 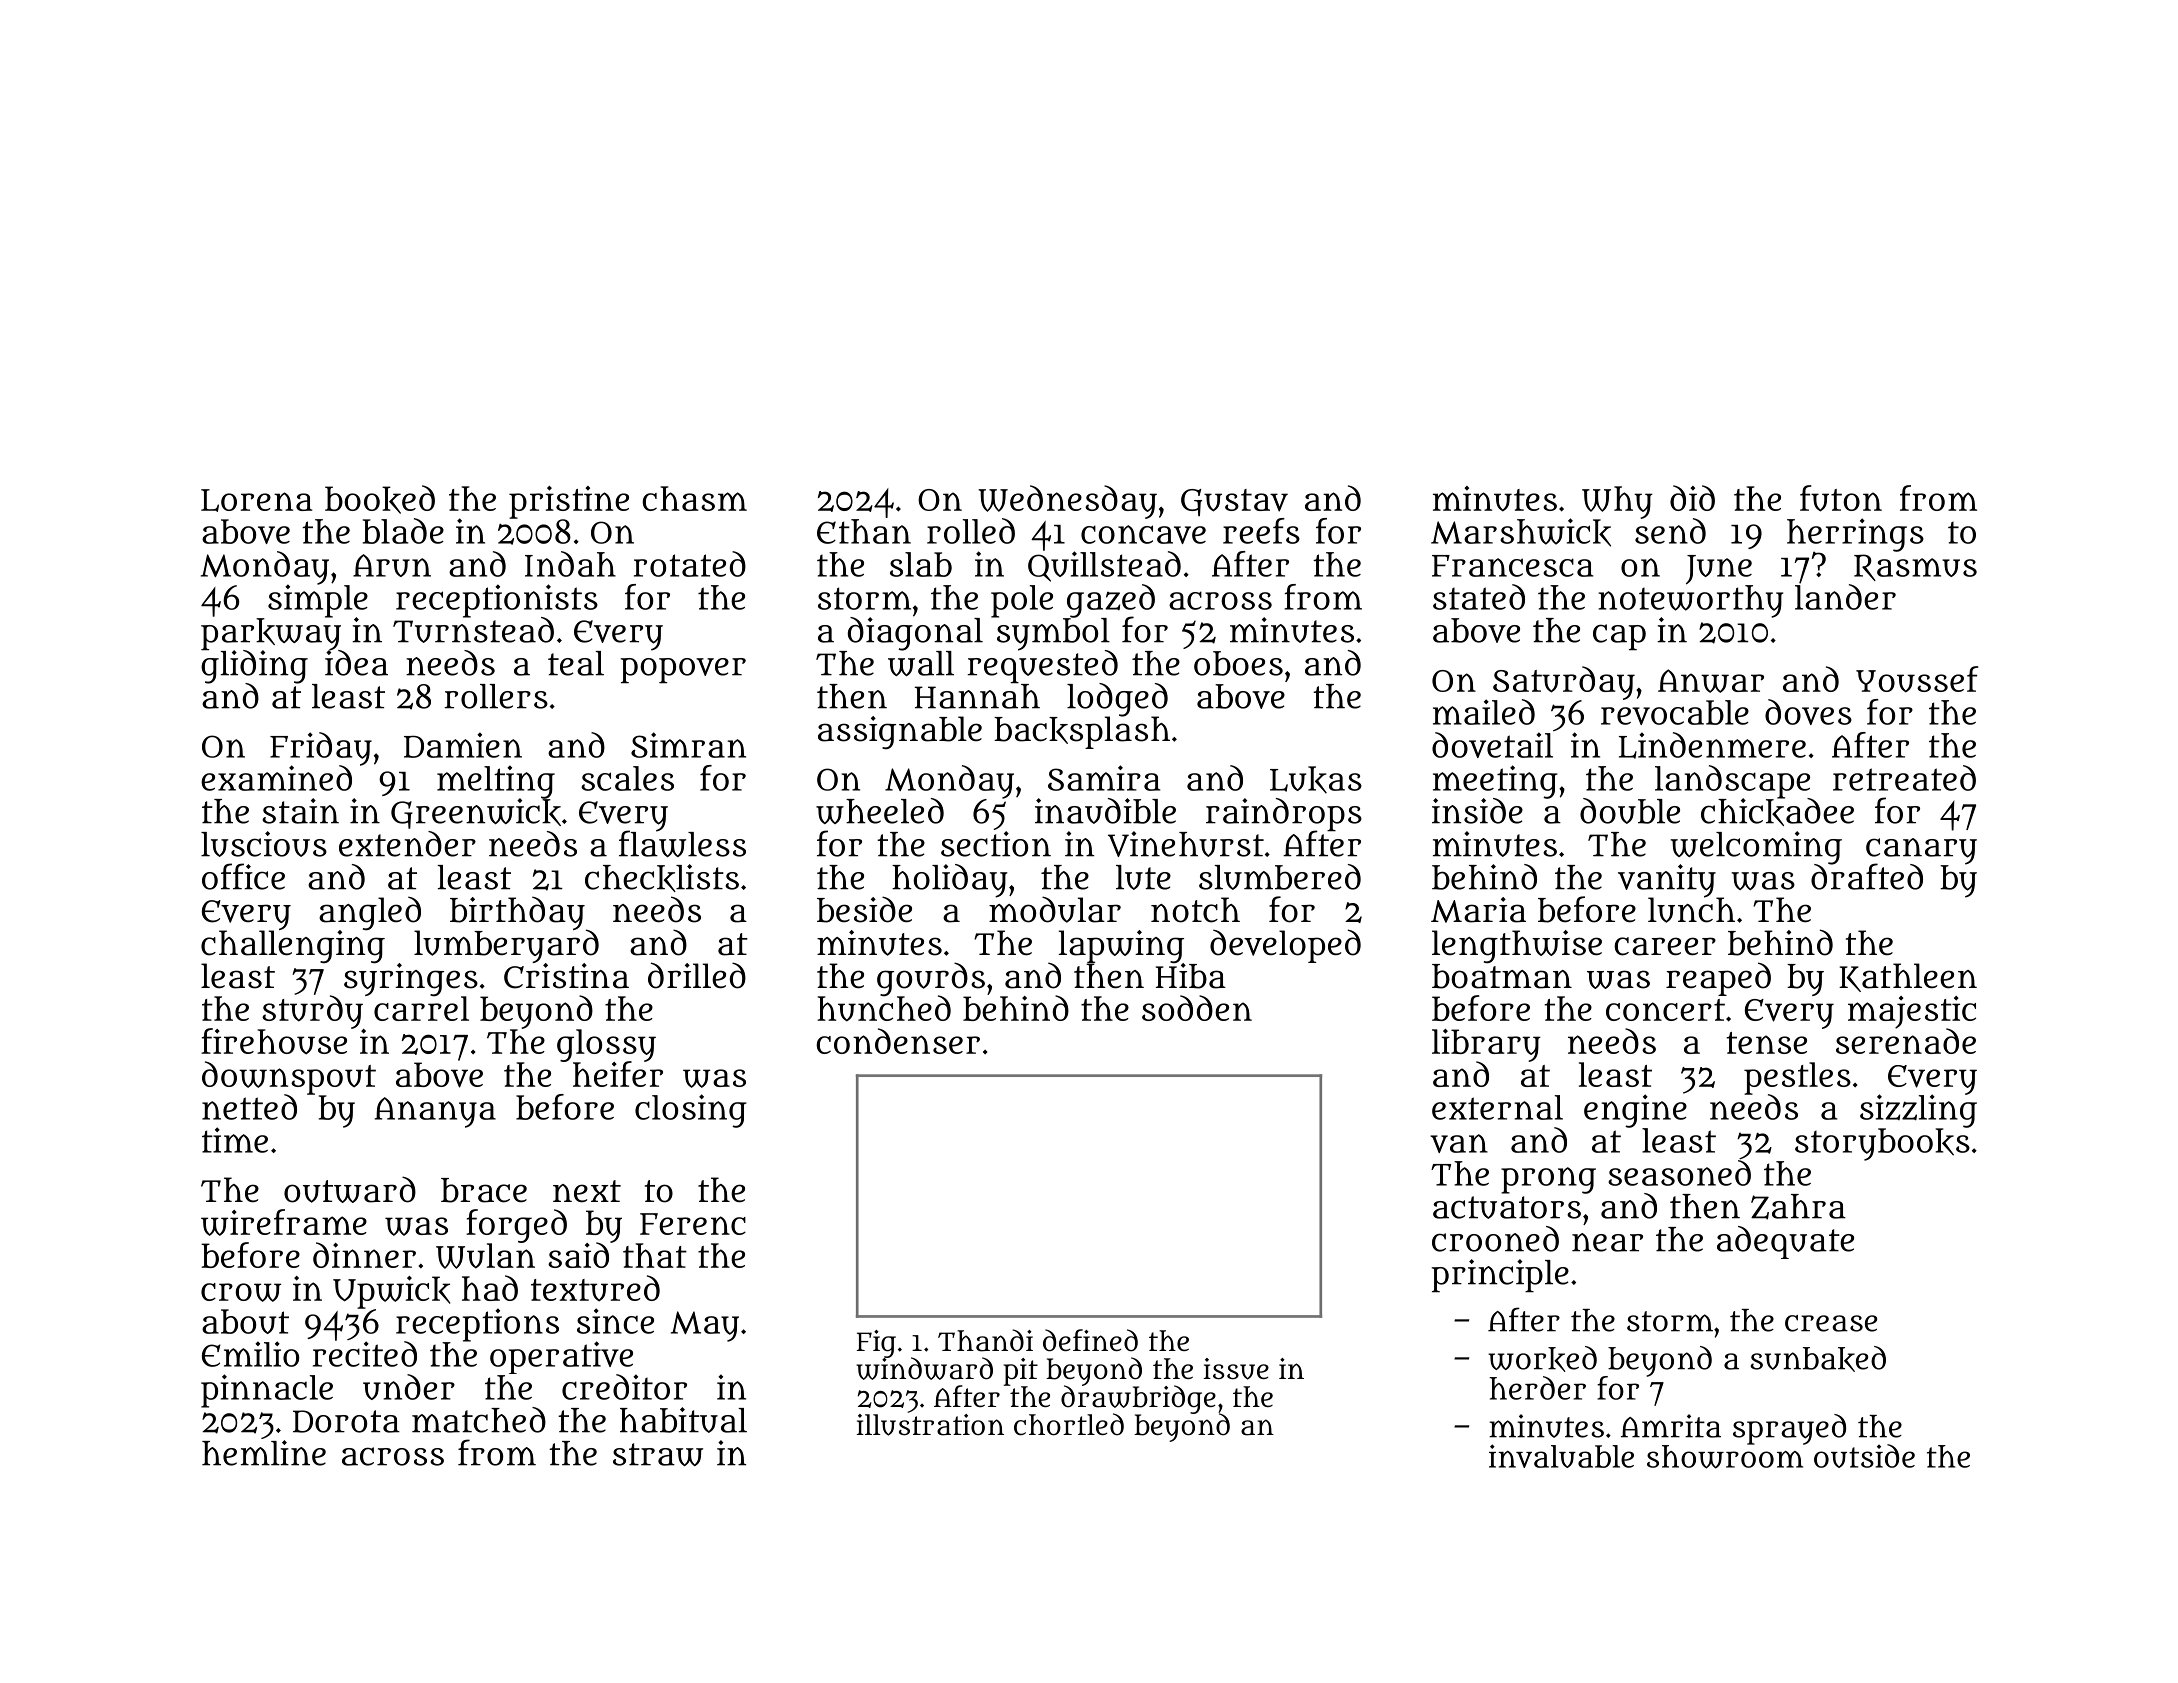 I want to click on brace, so click(x=484, y=1190).
